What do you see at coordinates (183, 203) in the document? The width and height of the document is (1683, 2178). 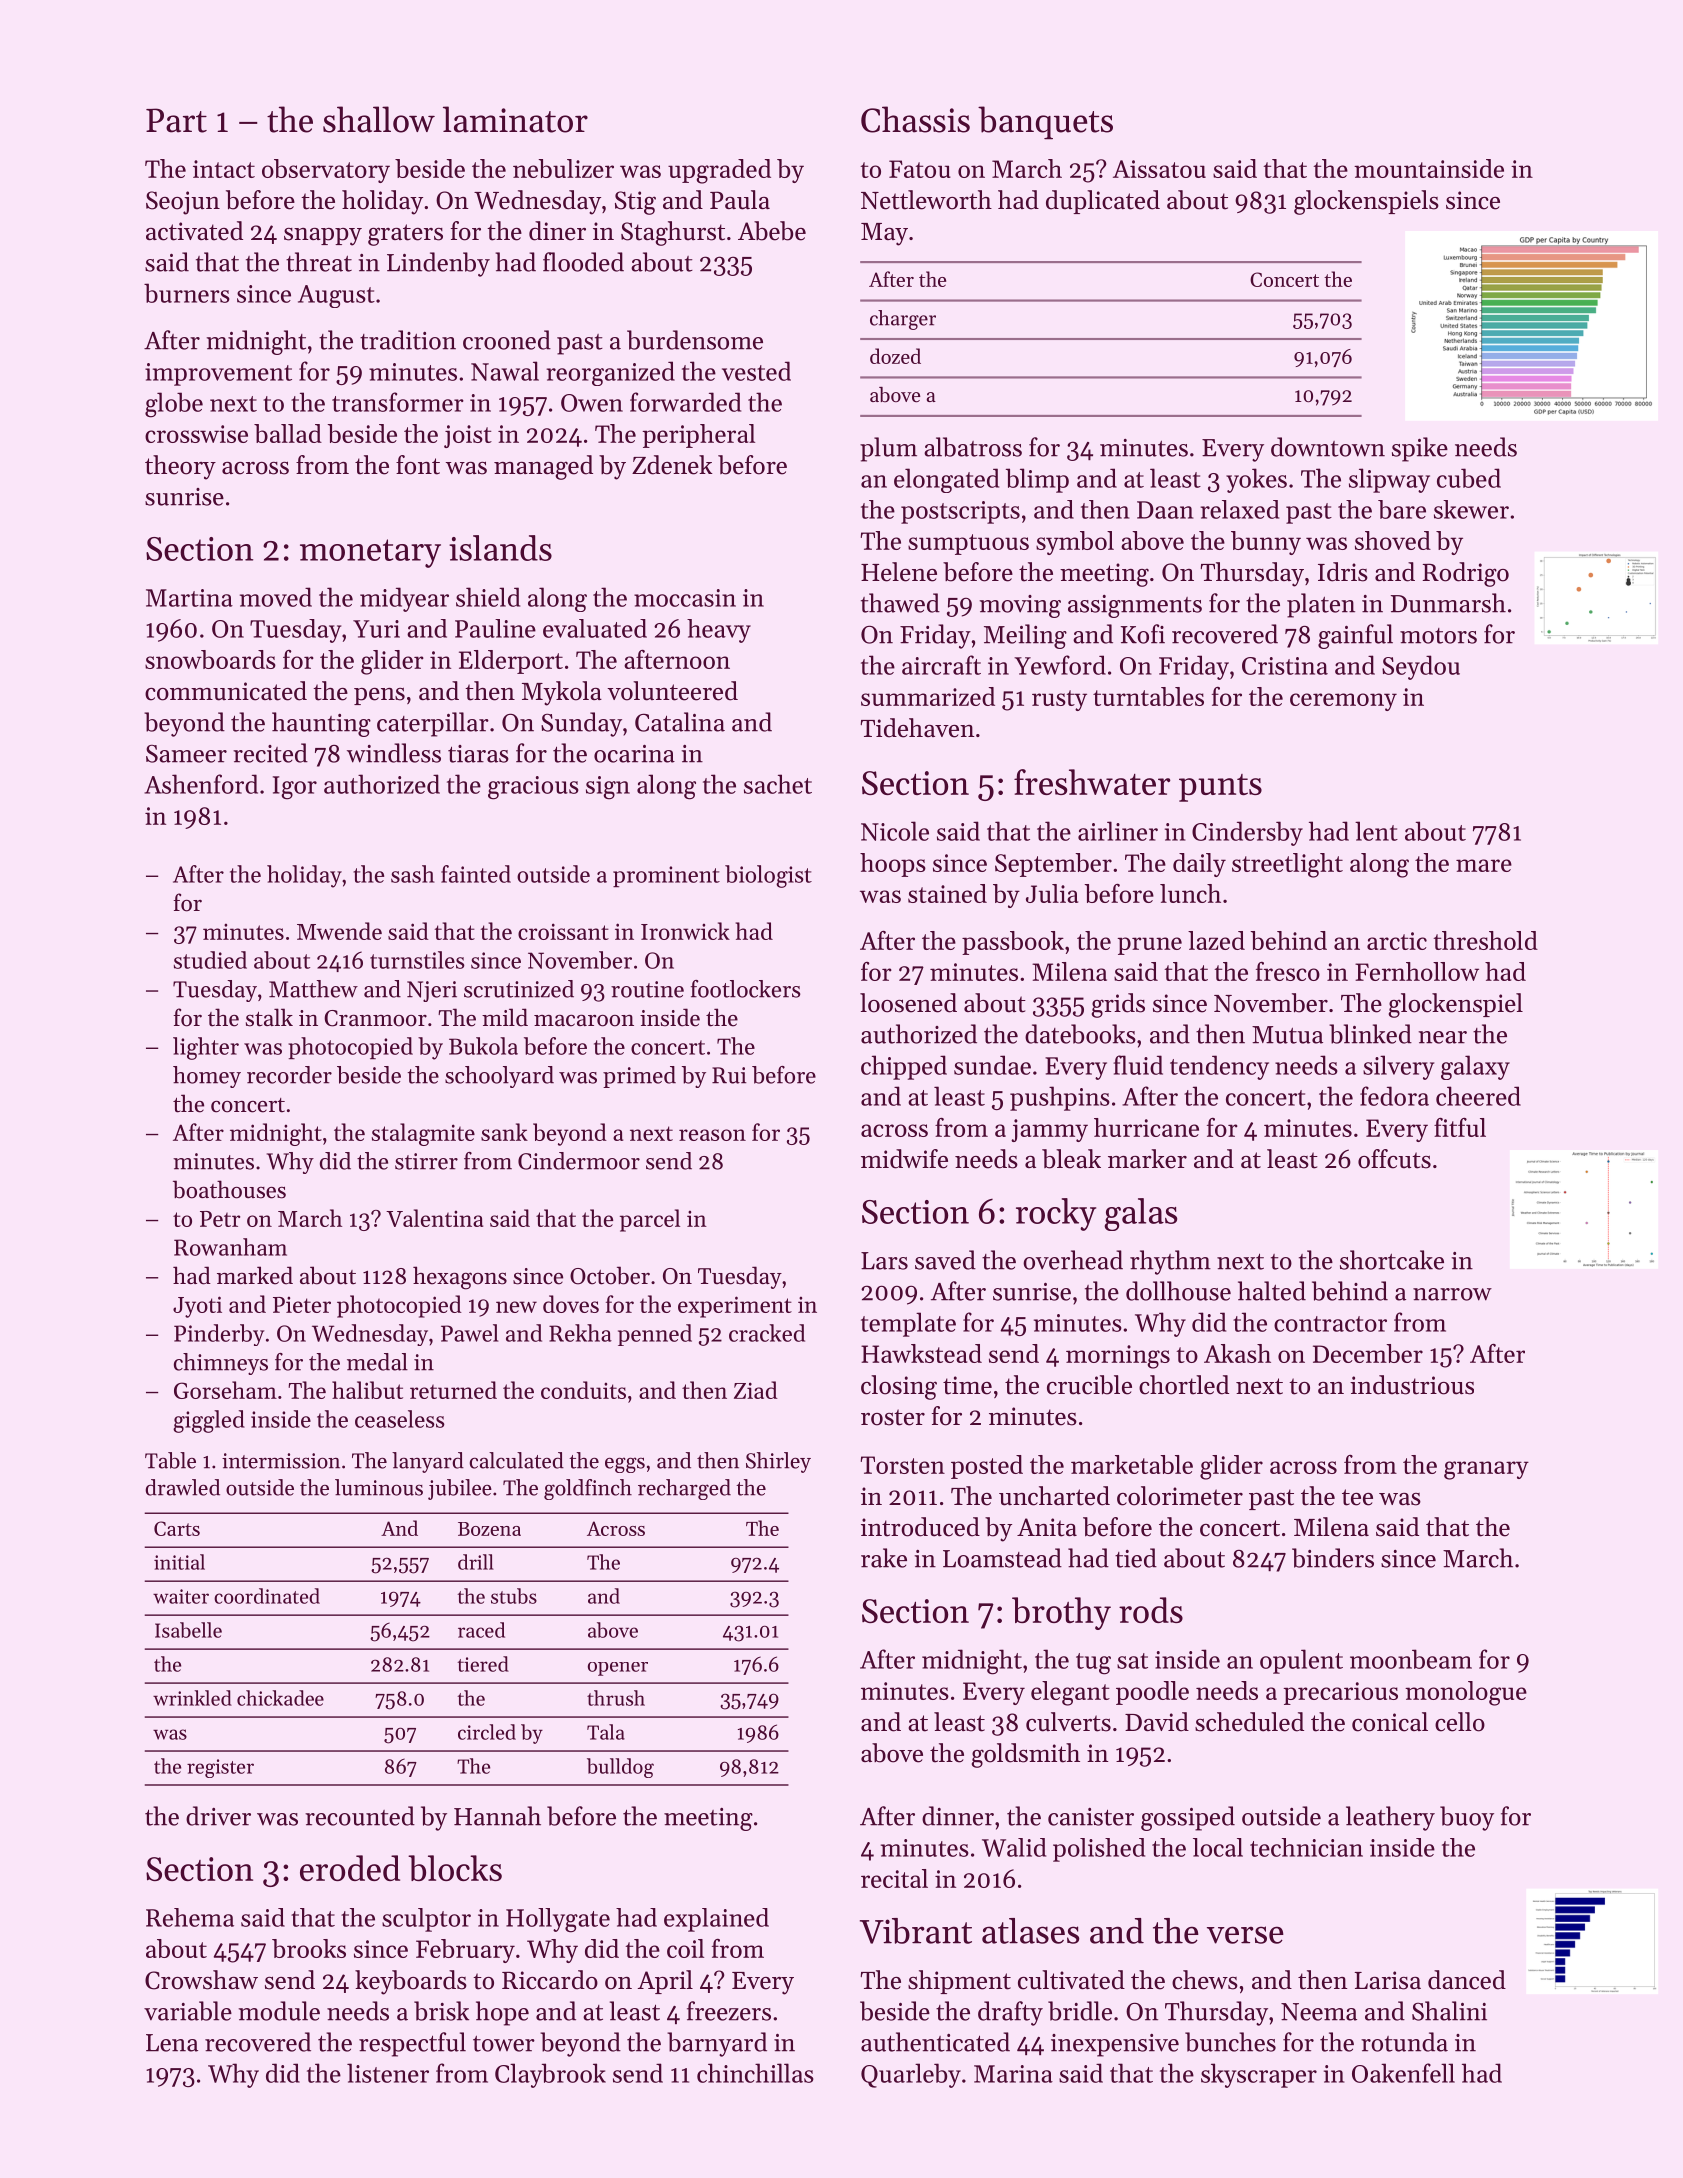 I see `Seojun` at bounding box center [183, 203].
